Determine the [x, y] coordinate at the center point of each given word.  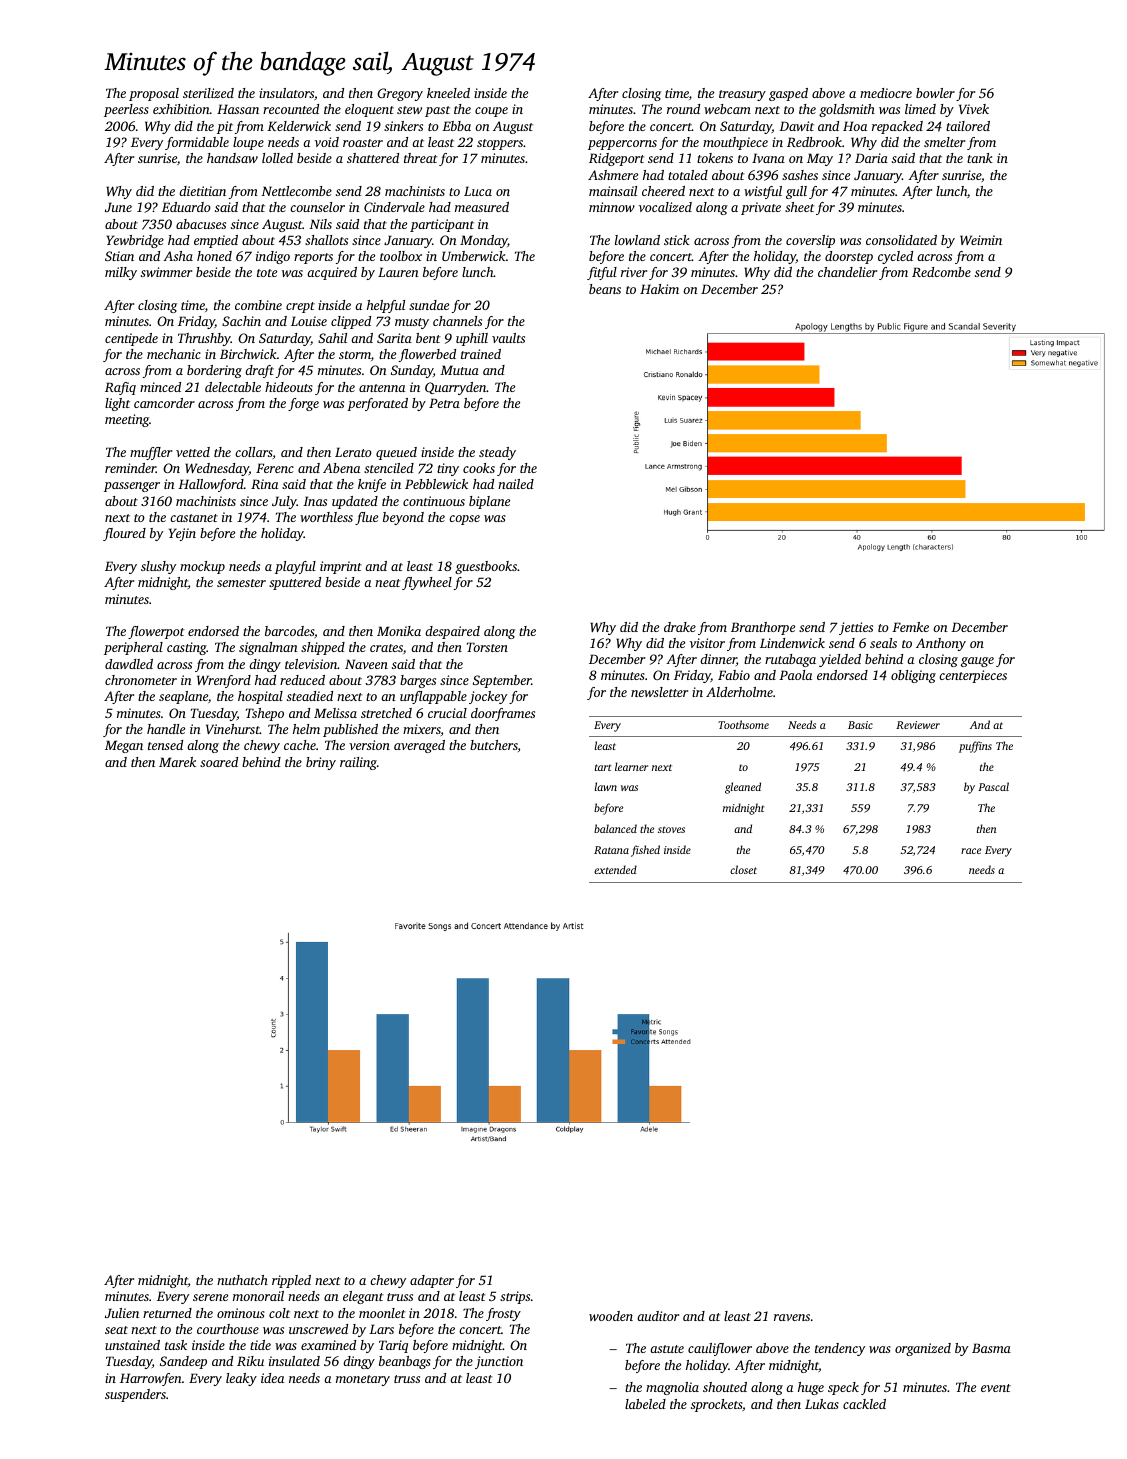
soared [219, 762]
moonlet [382, 1313]
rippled [291, 1281]
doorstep [849, 257]
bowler [935, 93]
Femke [910, 627]
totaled [688, 175]
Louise [309, 321]
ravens [792, 1317]
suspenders [135, 1395]
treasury [742, 95]
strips [515, 1297]
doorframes [503, 714]
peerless [126, 110]
